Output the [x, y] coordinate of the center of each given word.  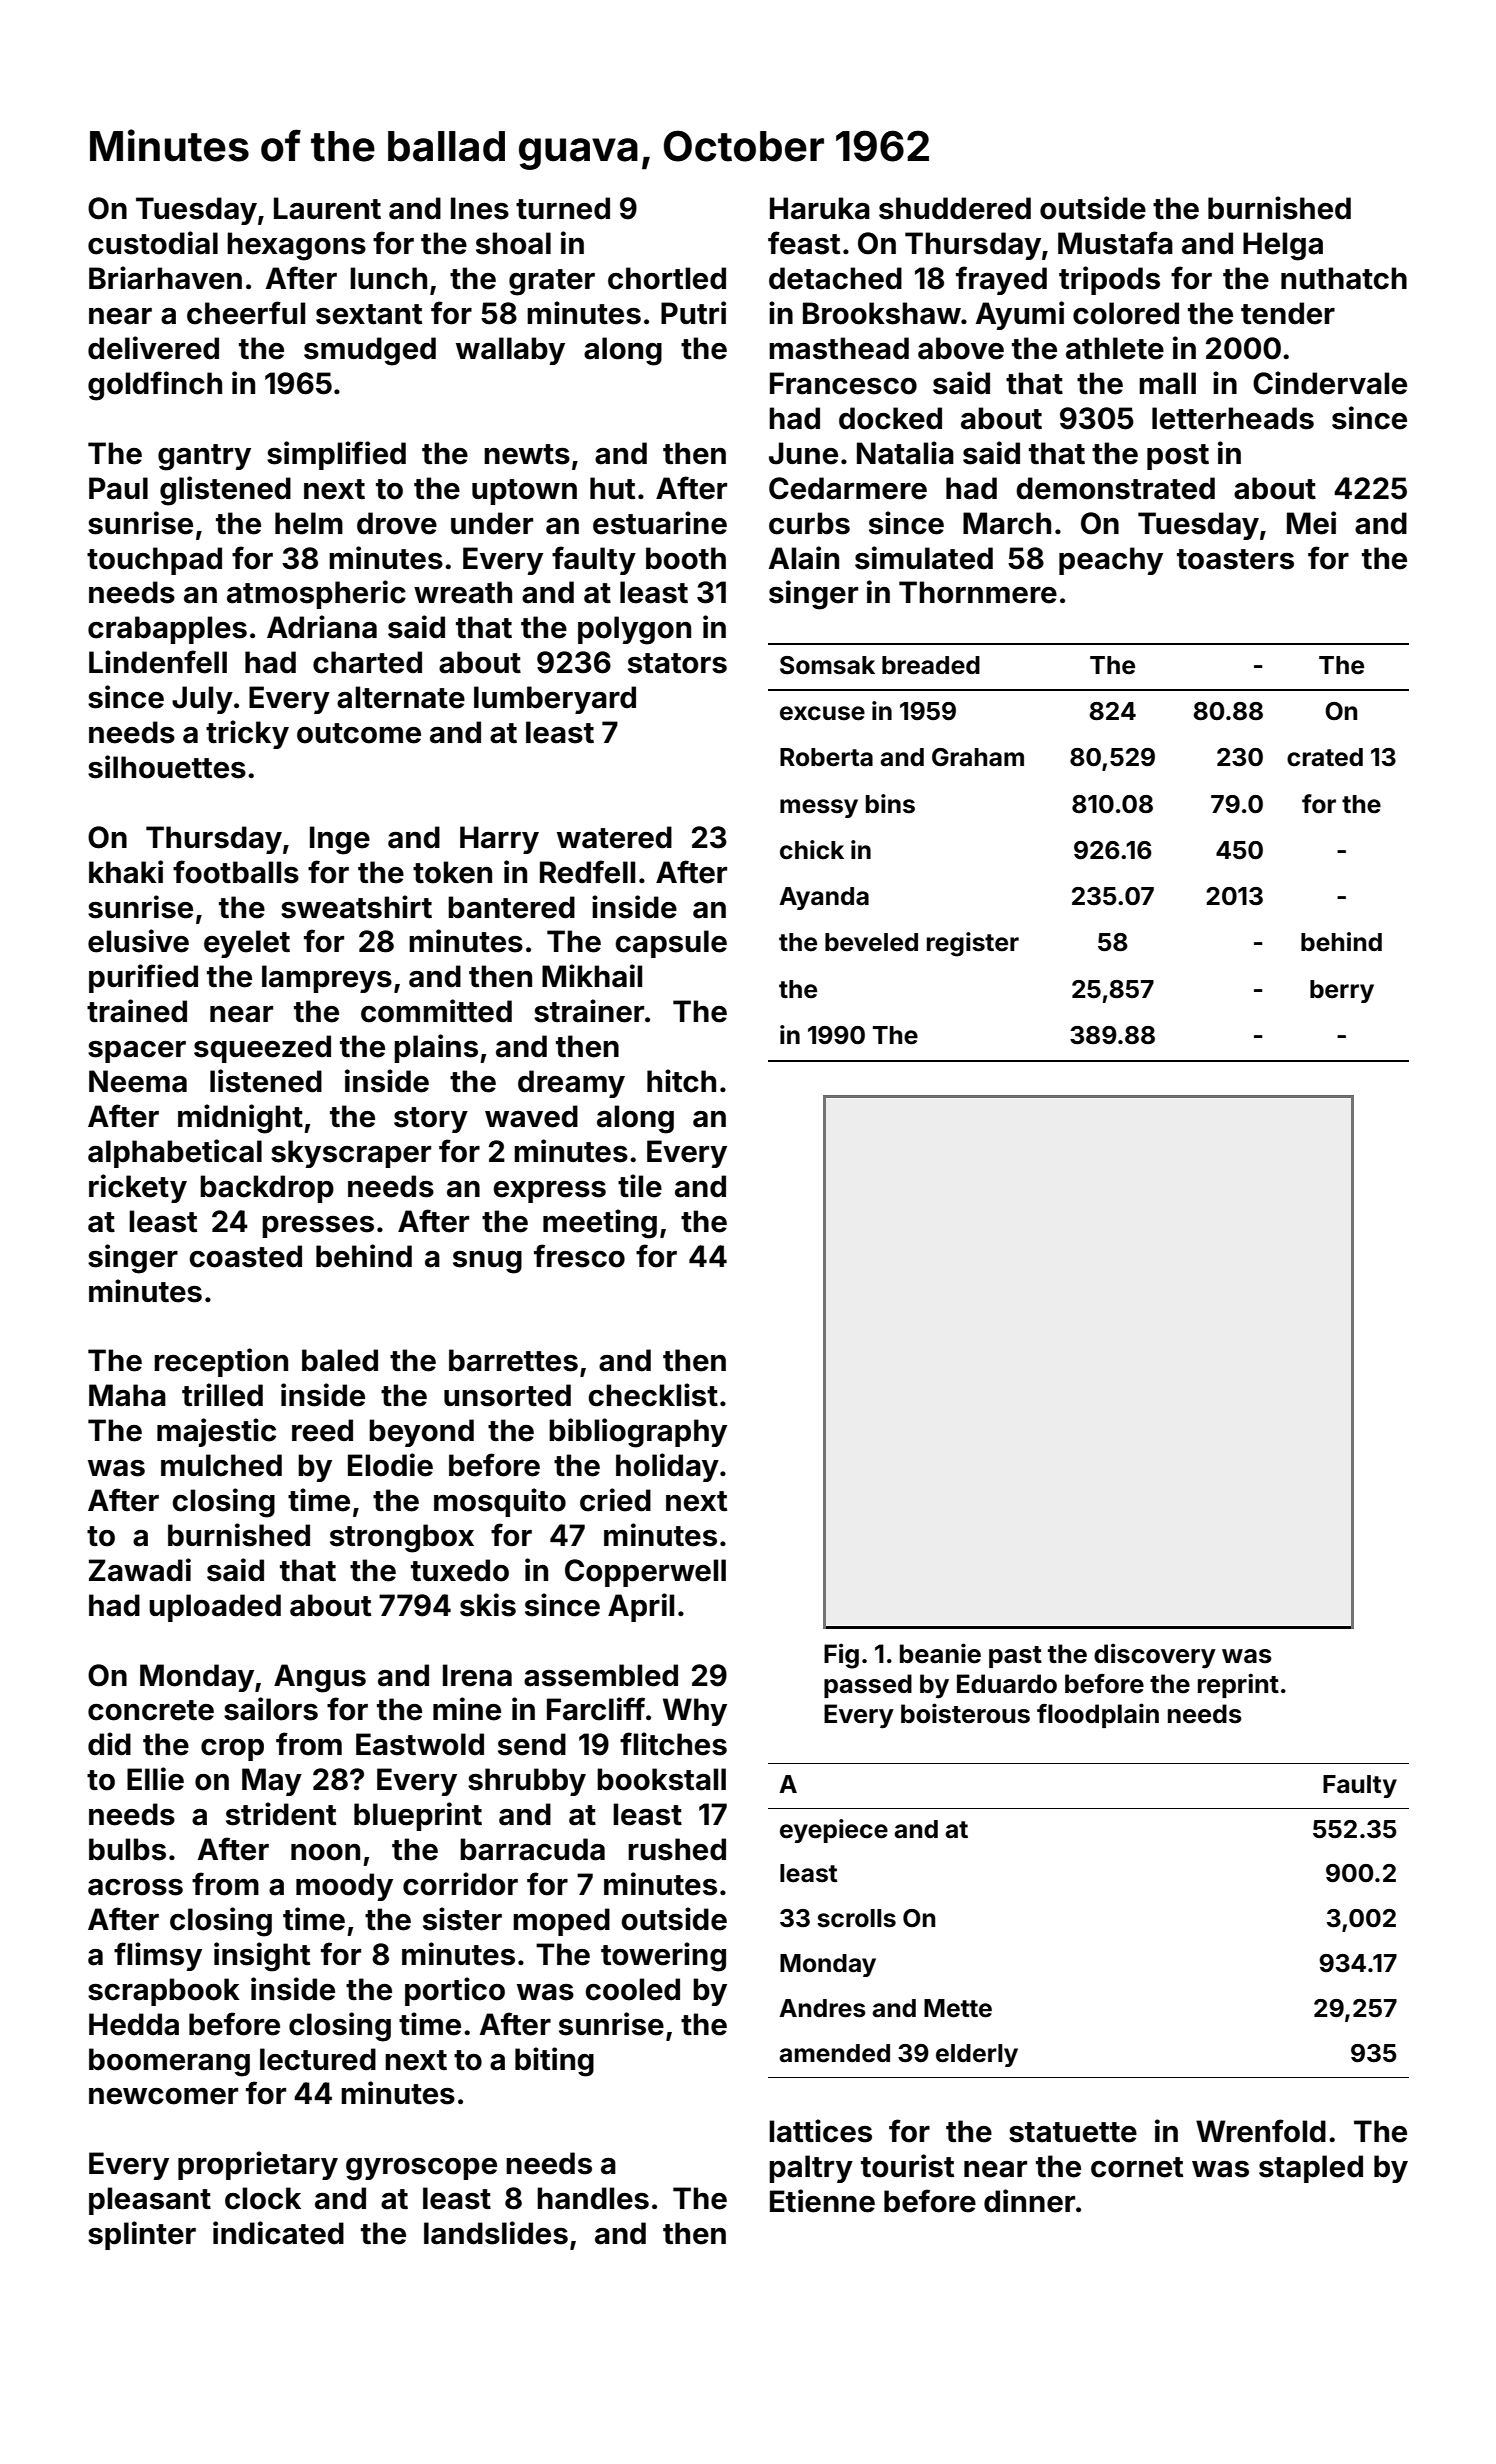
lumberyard [555, 700]
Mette [958, 2008]
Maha [127, 1395]
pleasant [150, 2201]
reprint [1238, 1685]
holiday [667, 1467]
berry [1342, 991]
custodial [153, 243]
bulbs [127, 1849]
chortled [667, 278]
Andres [822, 2008]
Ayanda [824, 898]
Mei [1311, 523]
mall [1167, 383]
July [202, 700]
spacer [137, 1052]
